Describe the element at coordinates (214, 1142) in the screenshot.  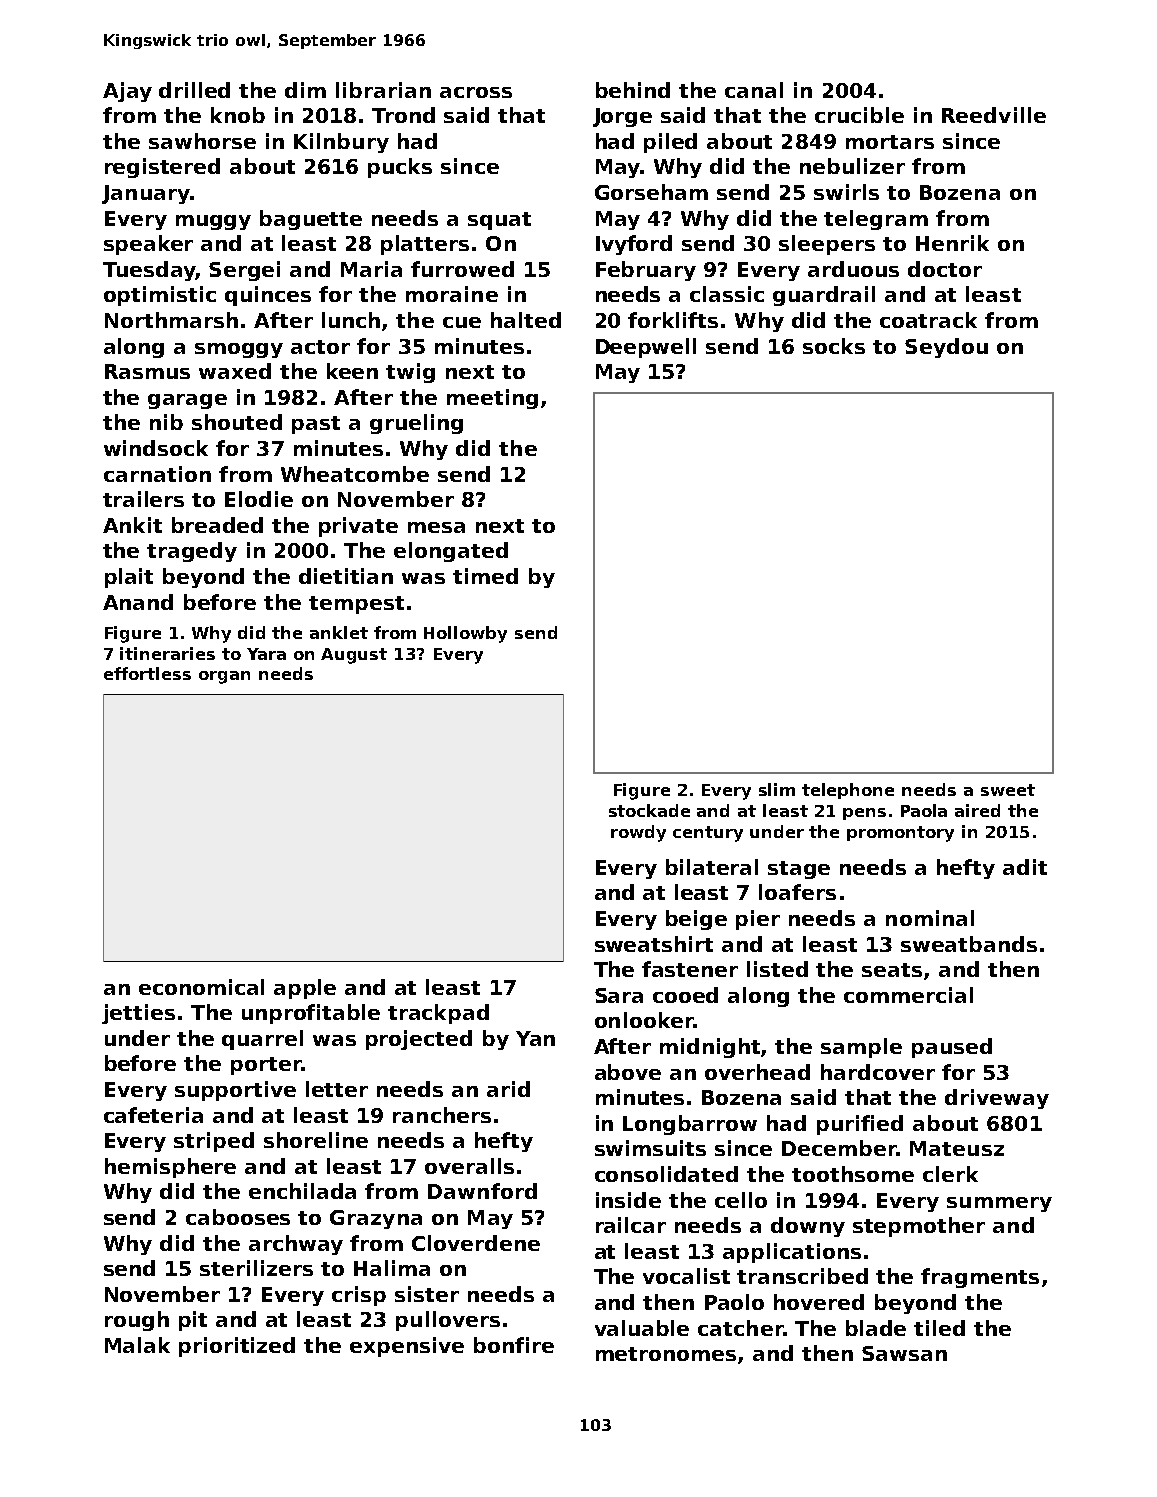
I see `striped` at that location.
